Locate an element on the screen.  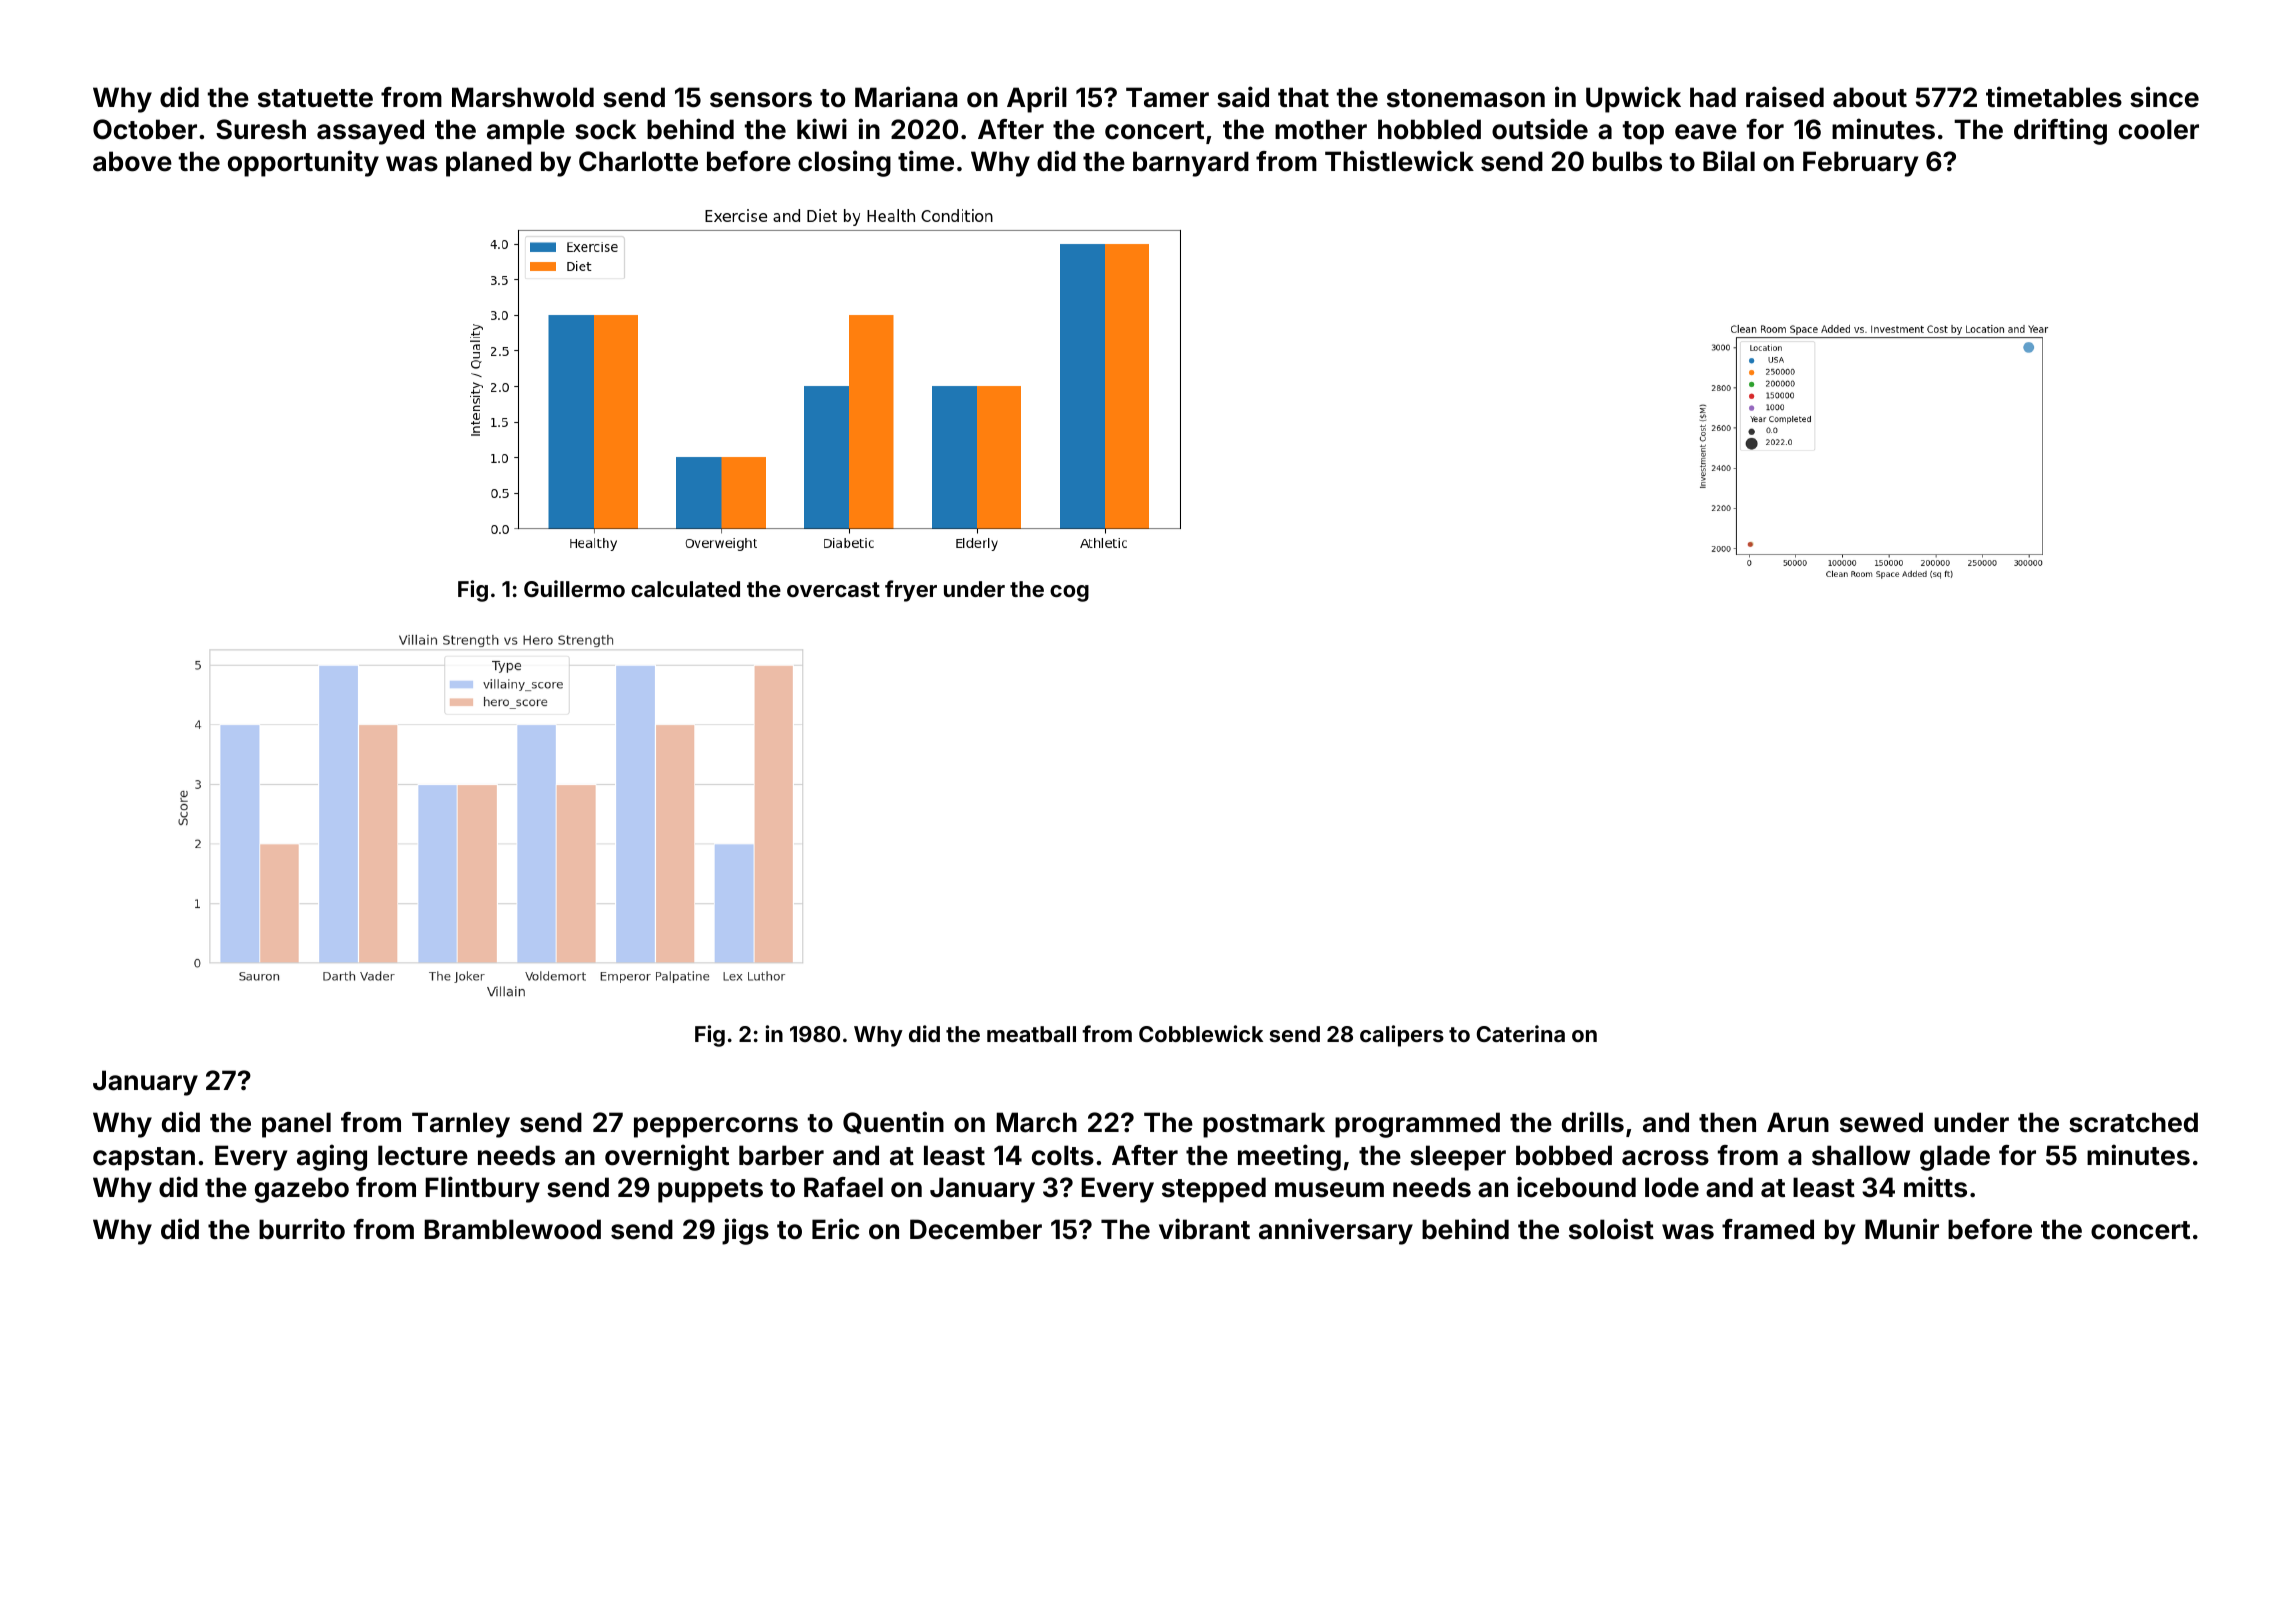
cog is located at coordinates (1069, 593).
